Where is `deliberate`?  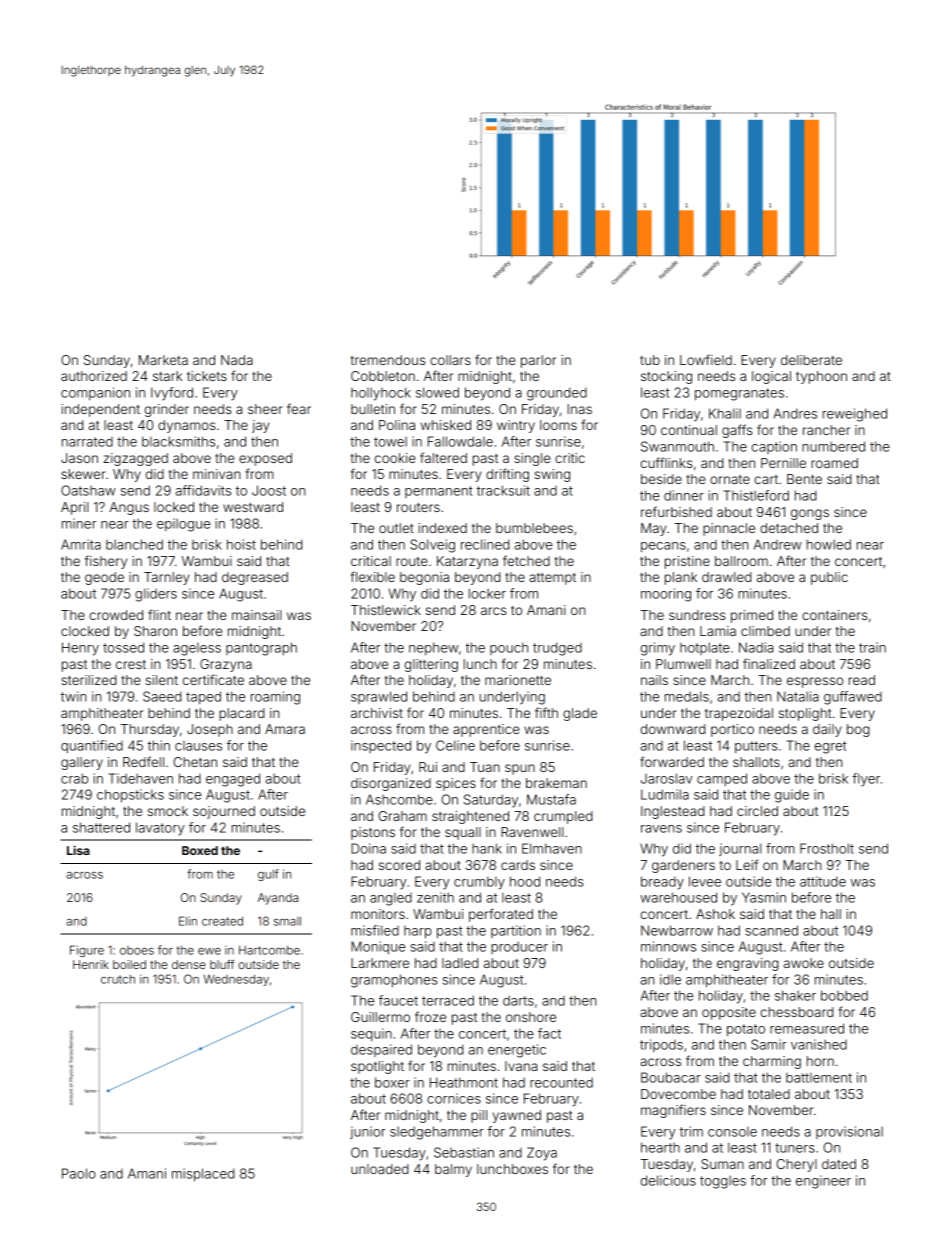 deliberate is located at coordinates (811, 360).
